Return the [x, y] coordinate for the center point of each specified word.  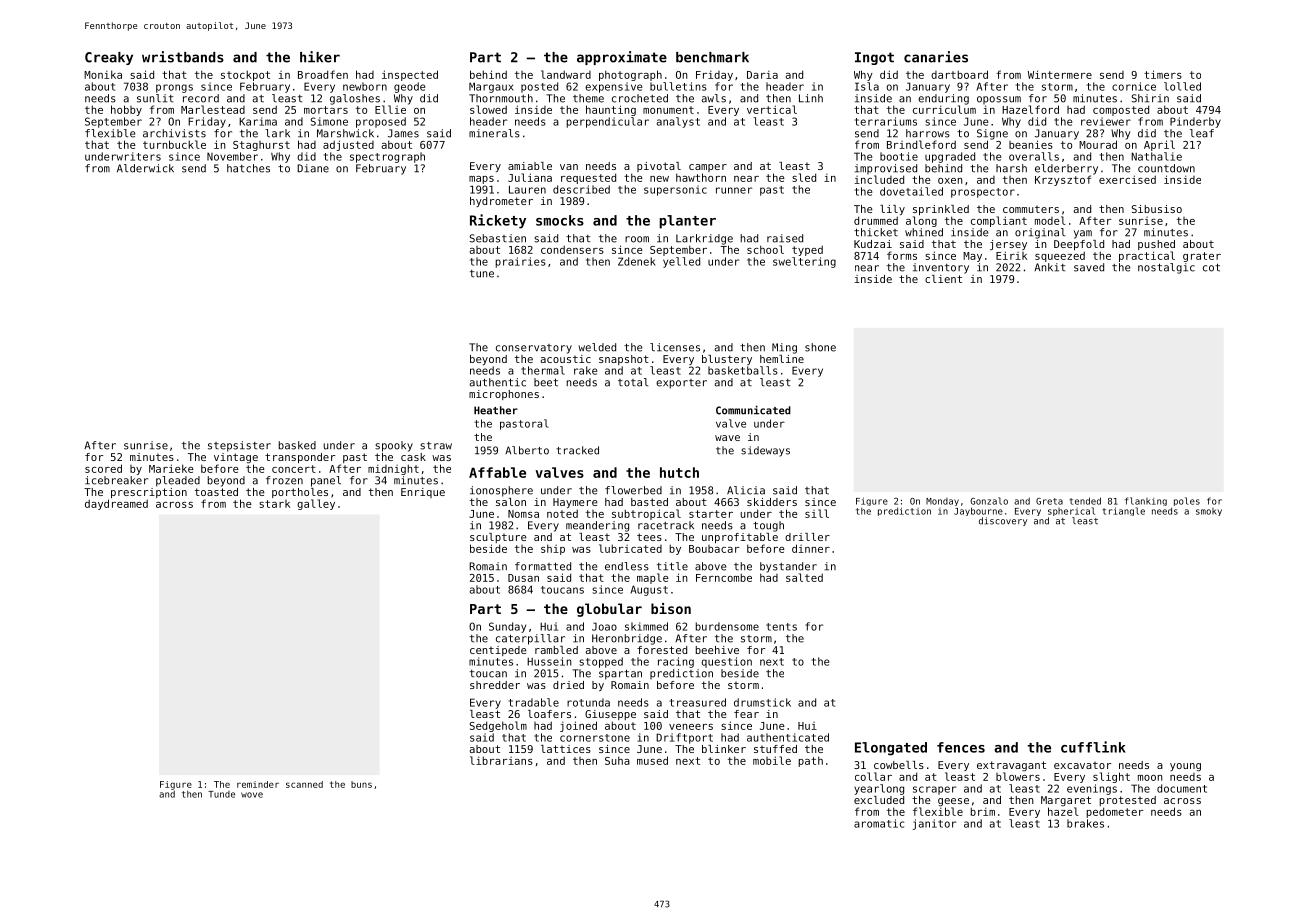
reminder [258, 784]
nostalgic [1166, 268]
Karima [258, 121]
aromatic [879, 823]
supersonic [675, 190]
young [1185, 767]
